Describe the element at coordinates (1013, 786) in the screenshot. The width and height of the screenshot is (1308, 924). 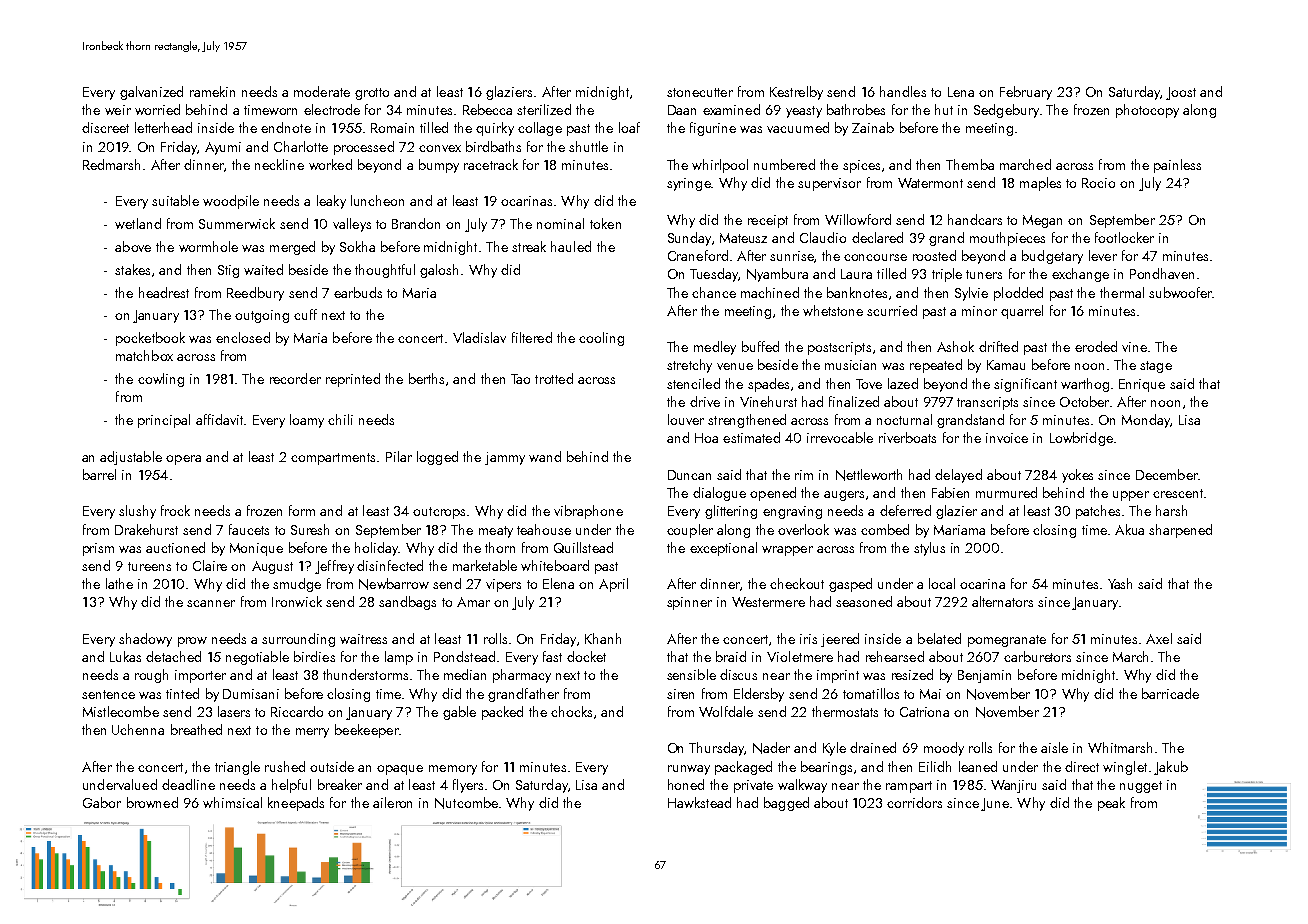
I see `Wanjiru` at that location.
